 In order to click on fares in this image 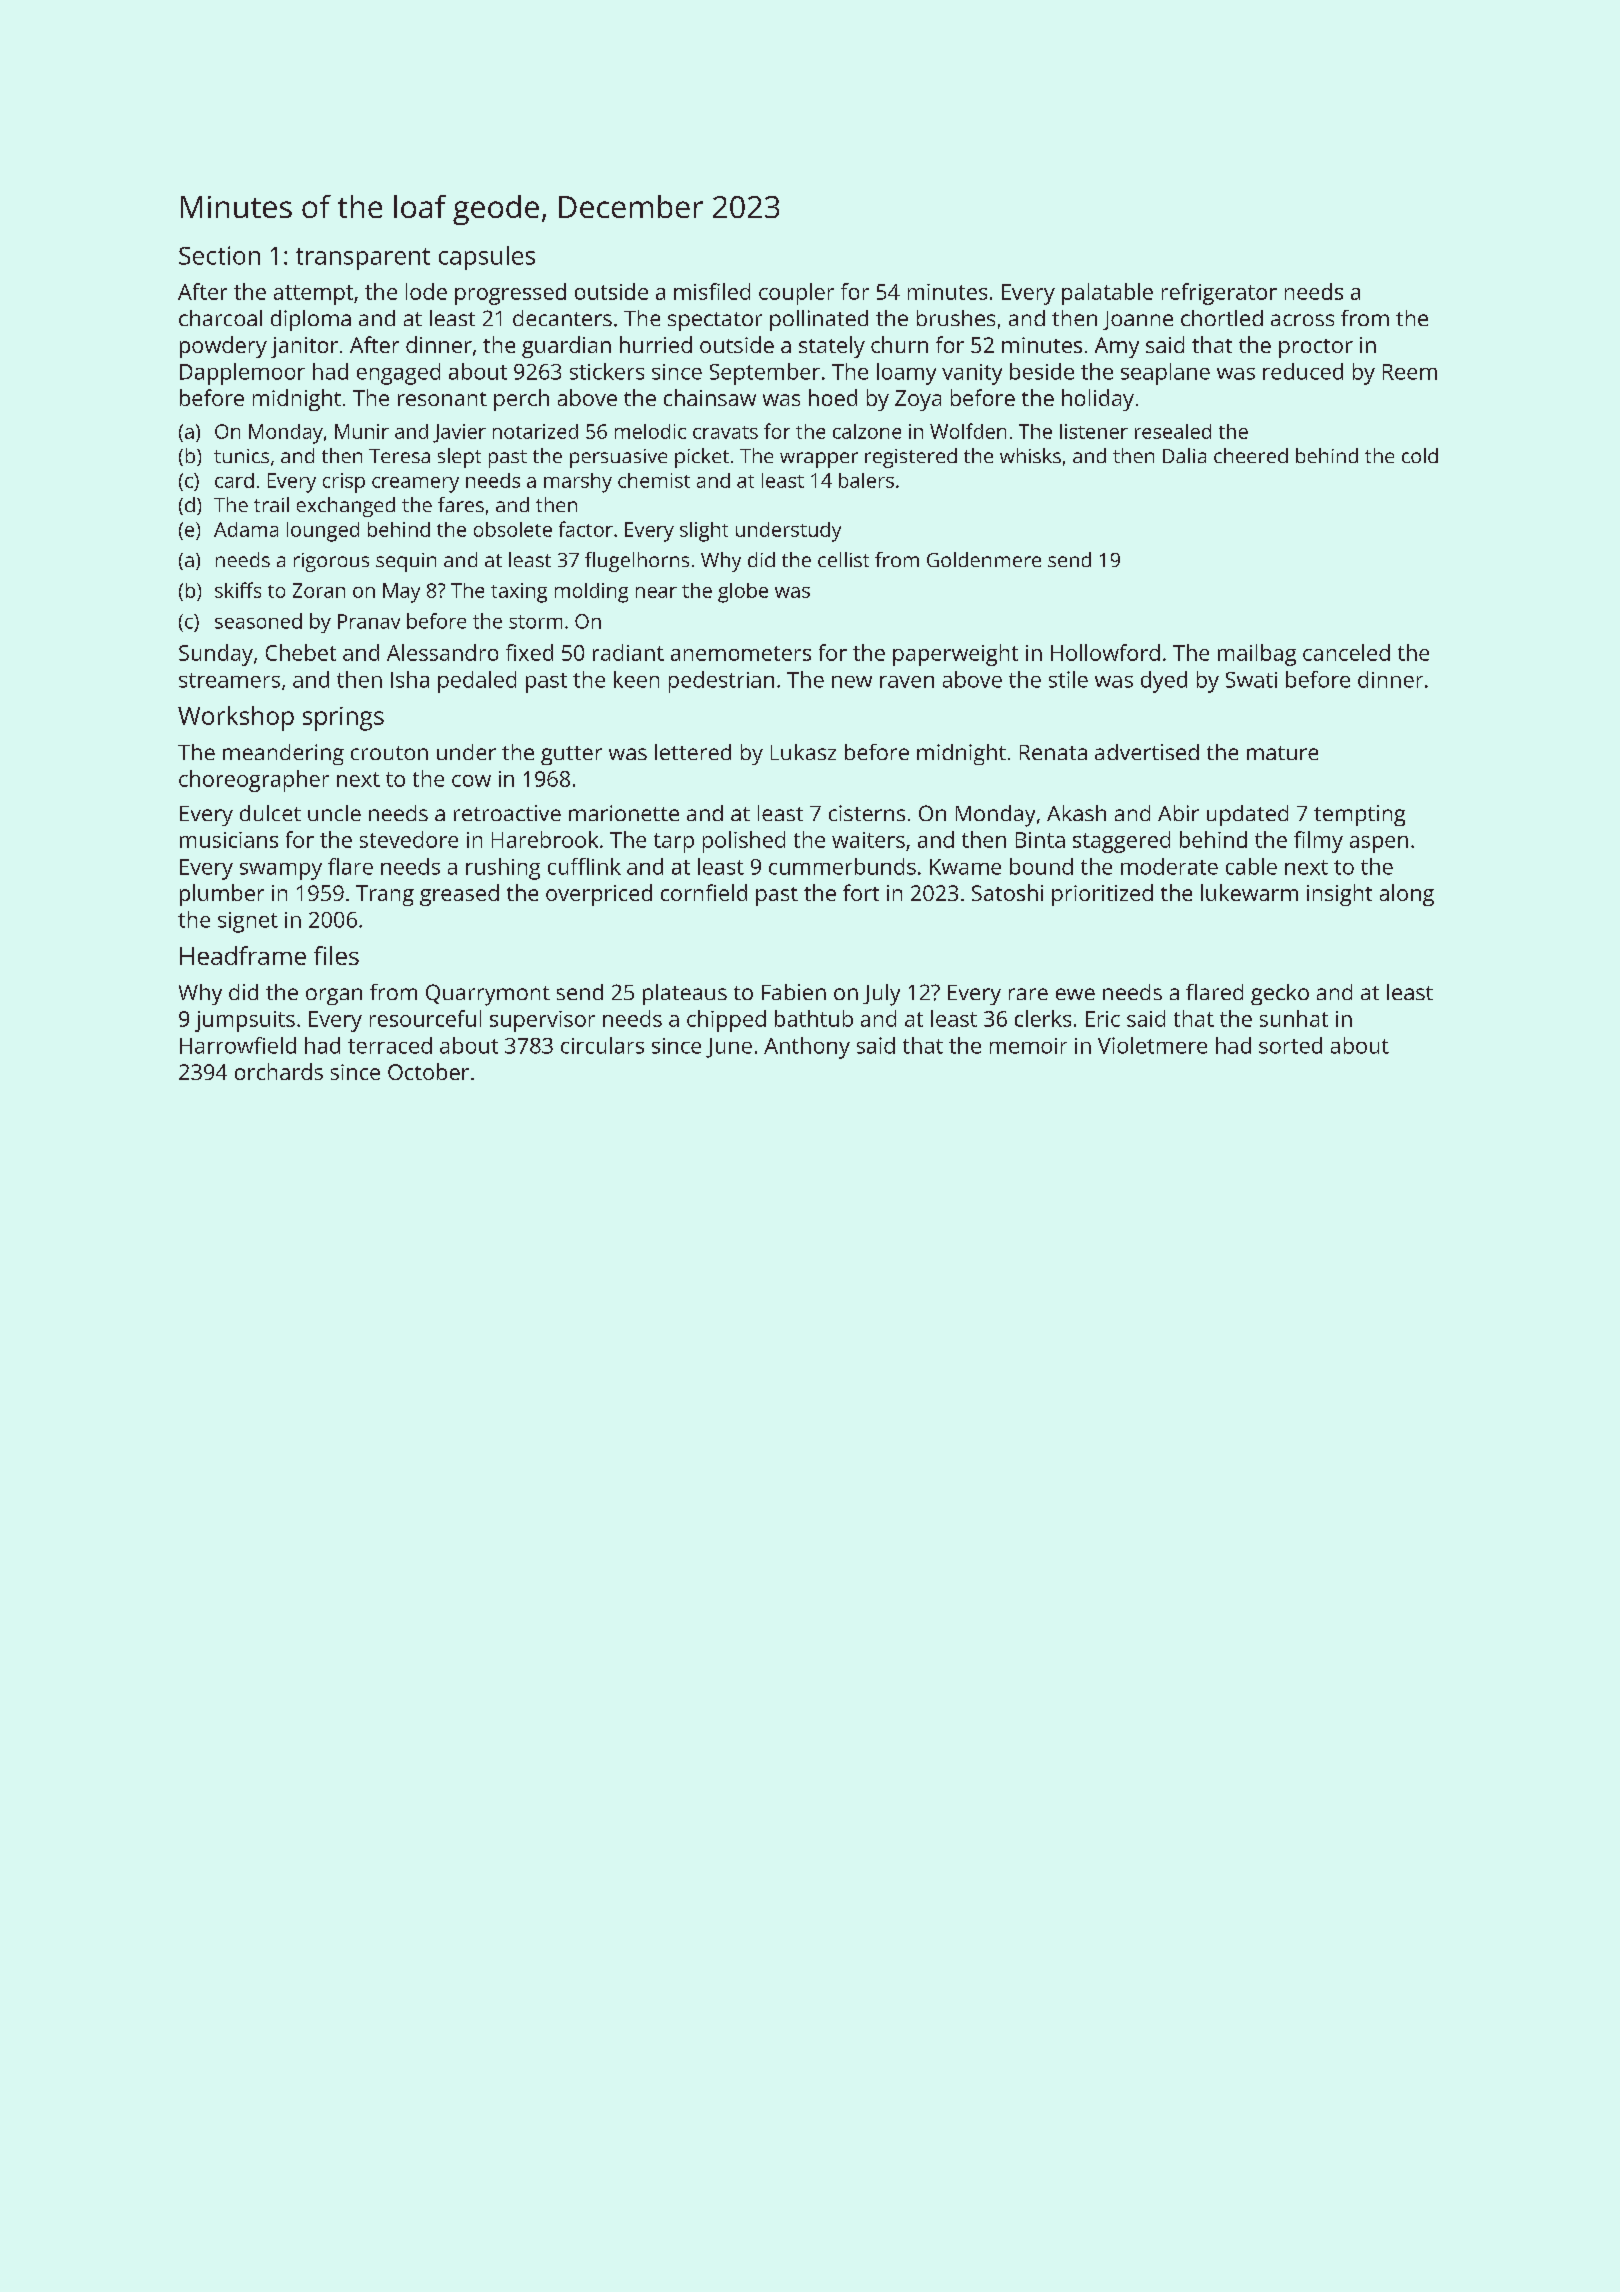, I will do `click(461, 504)`.
